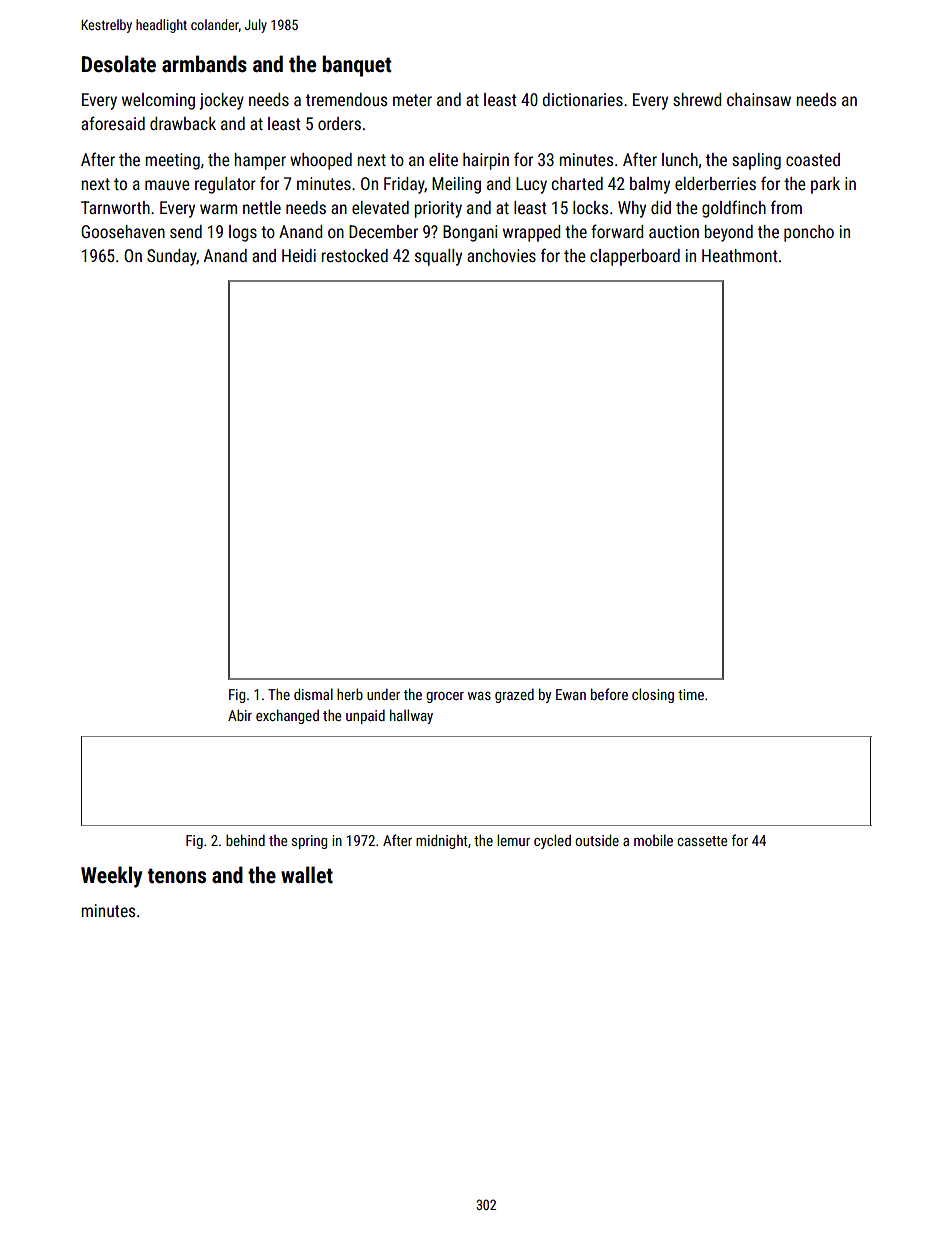  I want to click on meter, so click(412, 100).
